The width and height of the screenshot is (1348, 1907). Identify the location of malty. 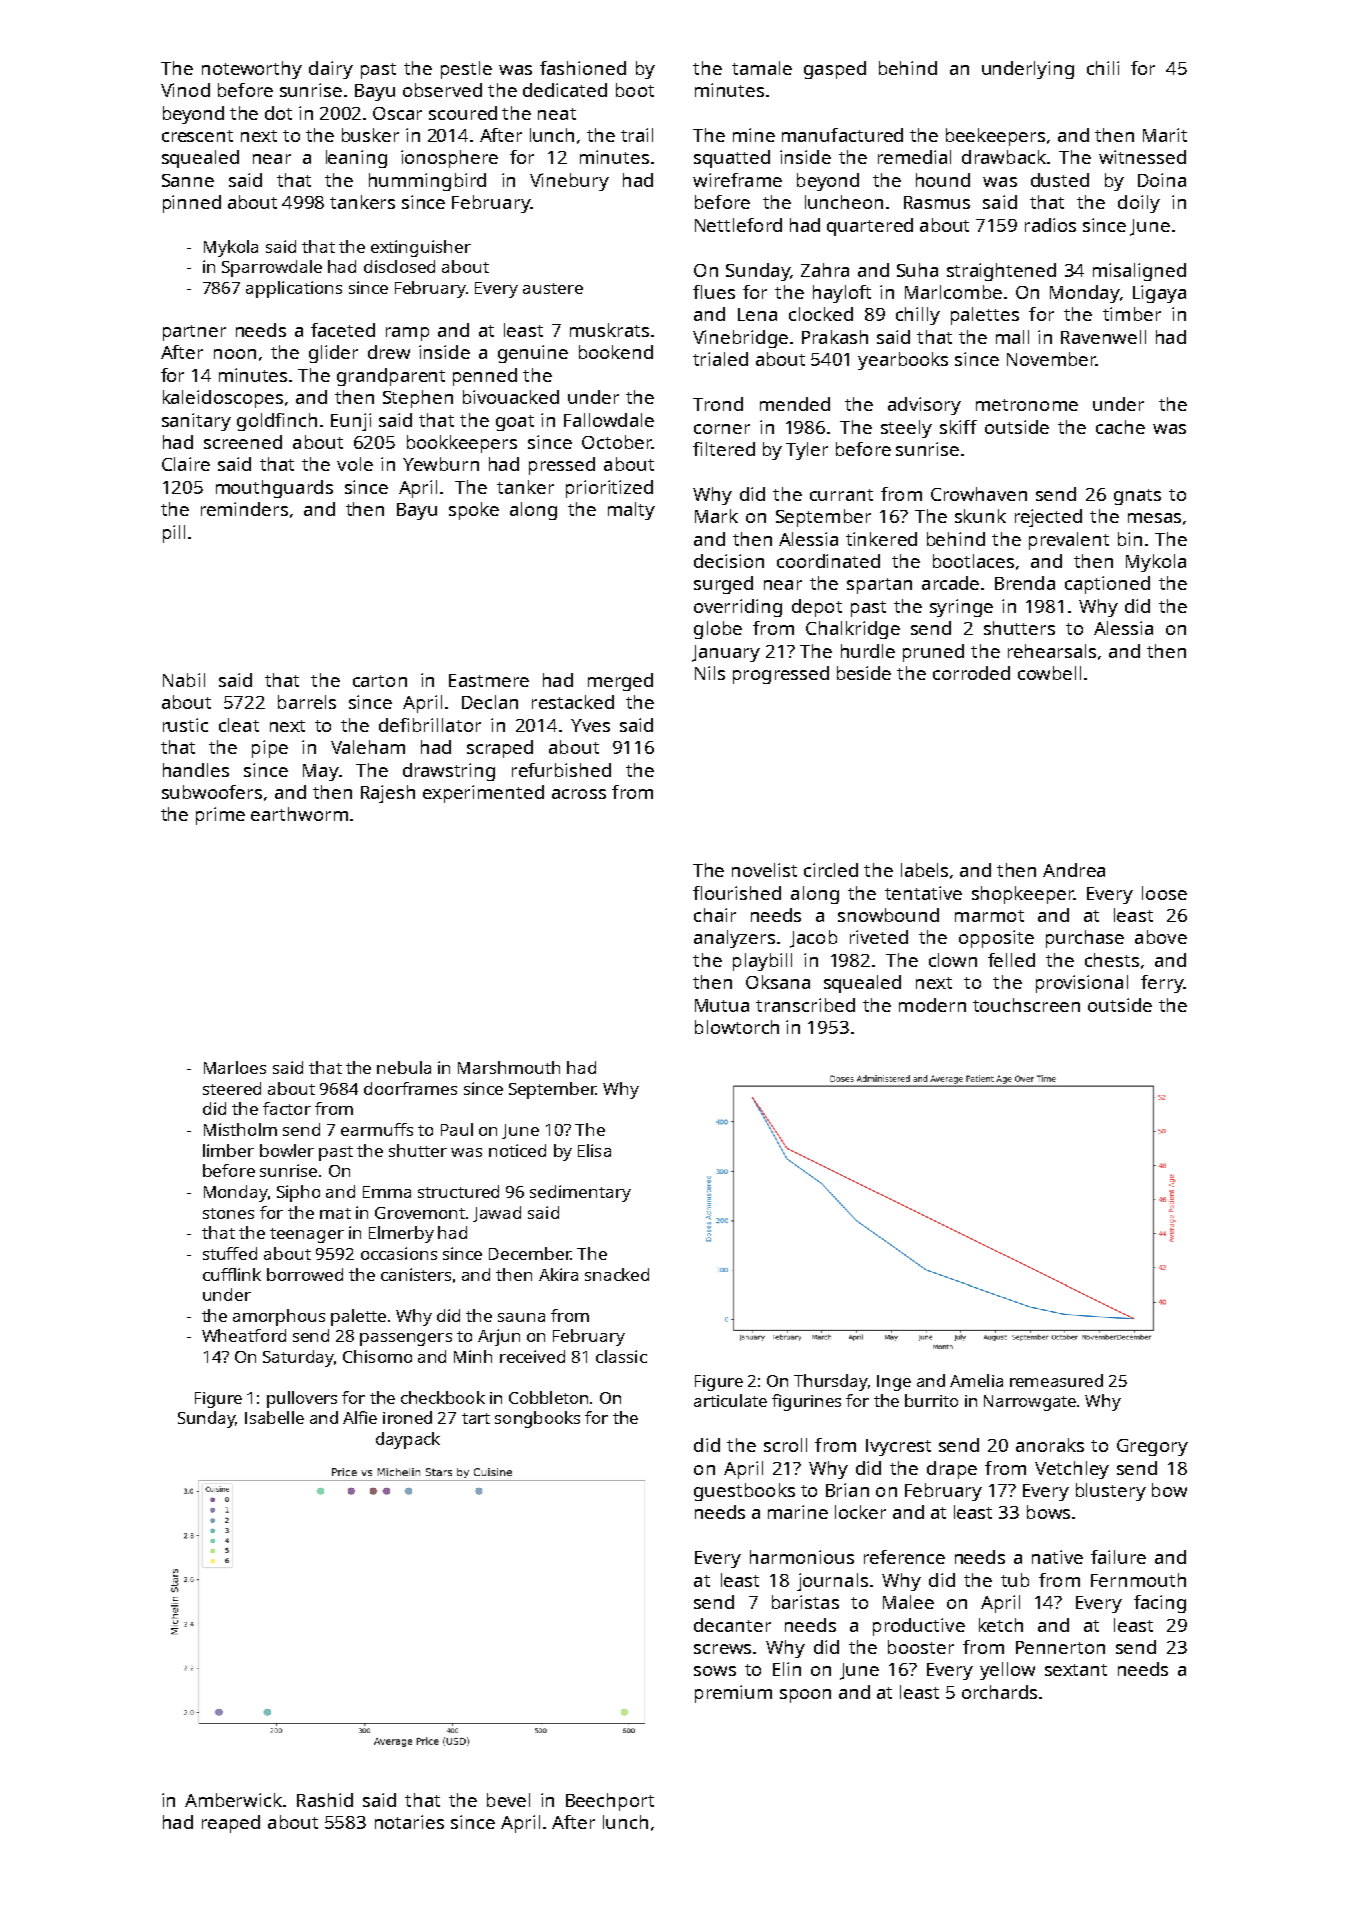
(631, 511).
